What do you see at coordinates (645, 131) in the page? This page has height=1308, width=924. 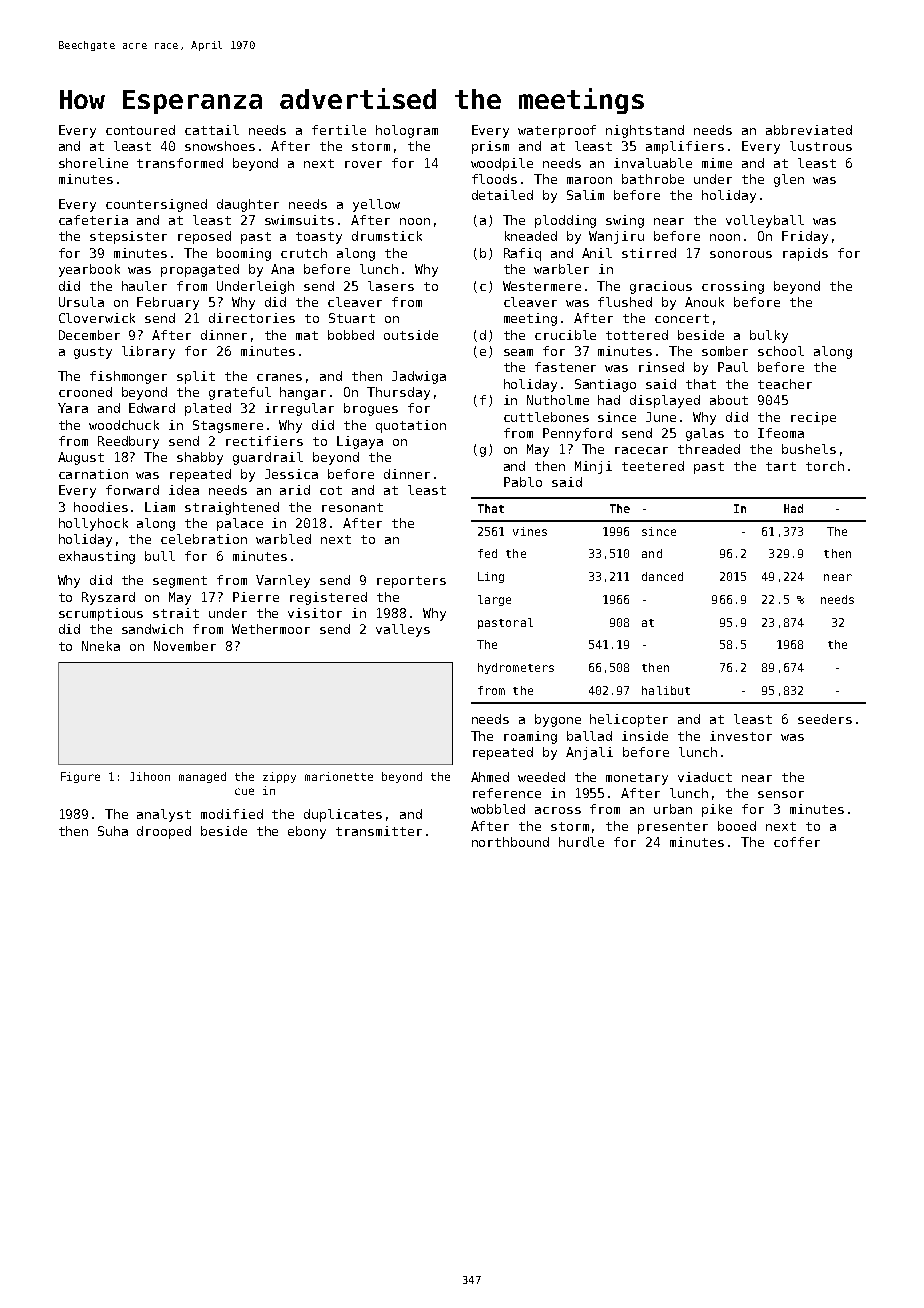 I see `nightstand` at bounding box center [645, 131].
